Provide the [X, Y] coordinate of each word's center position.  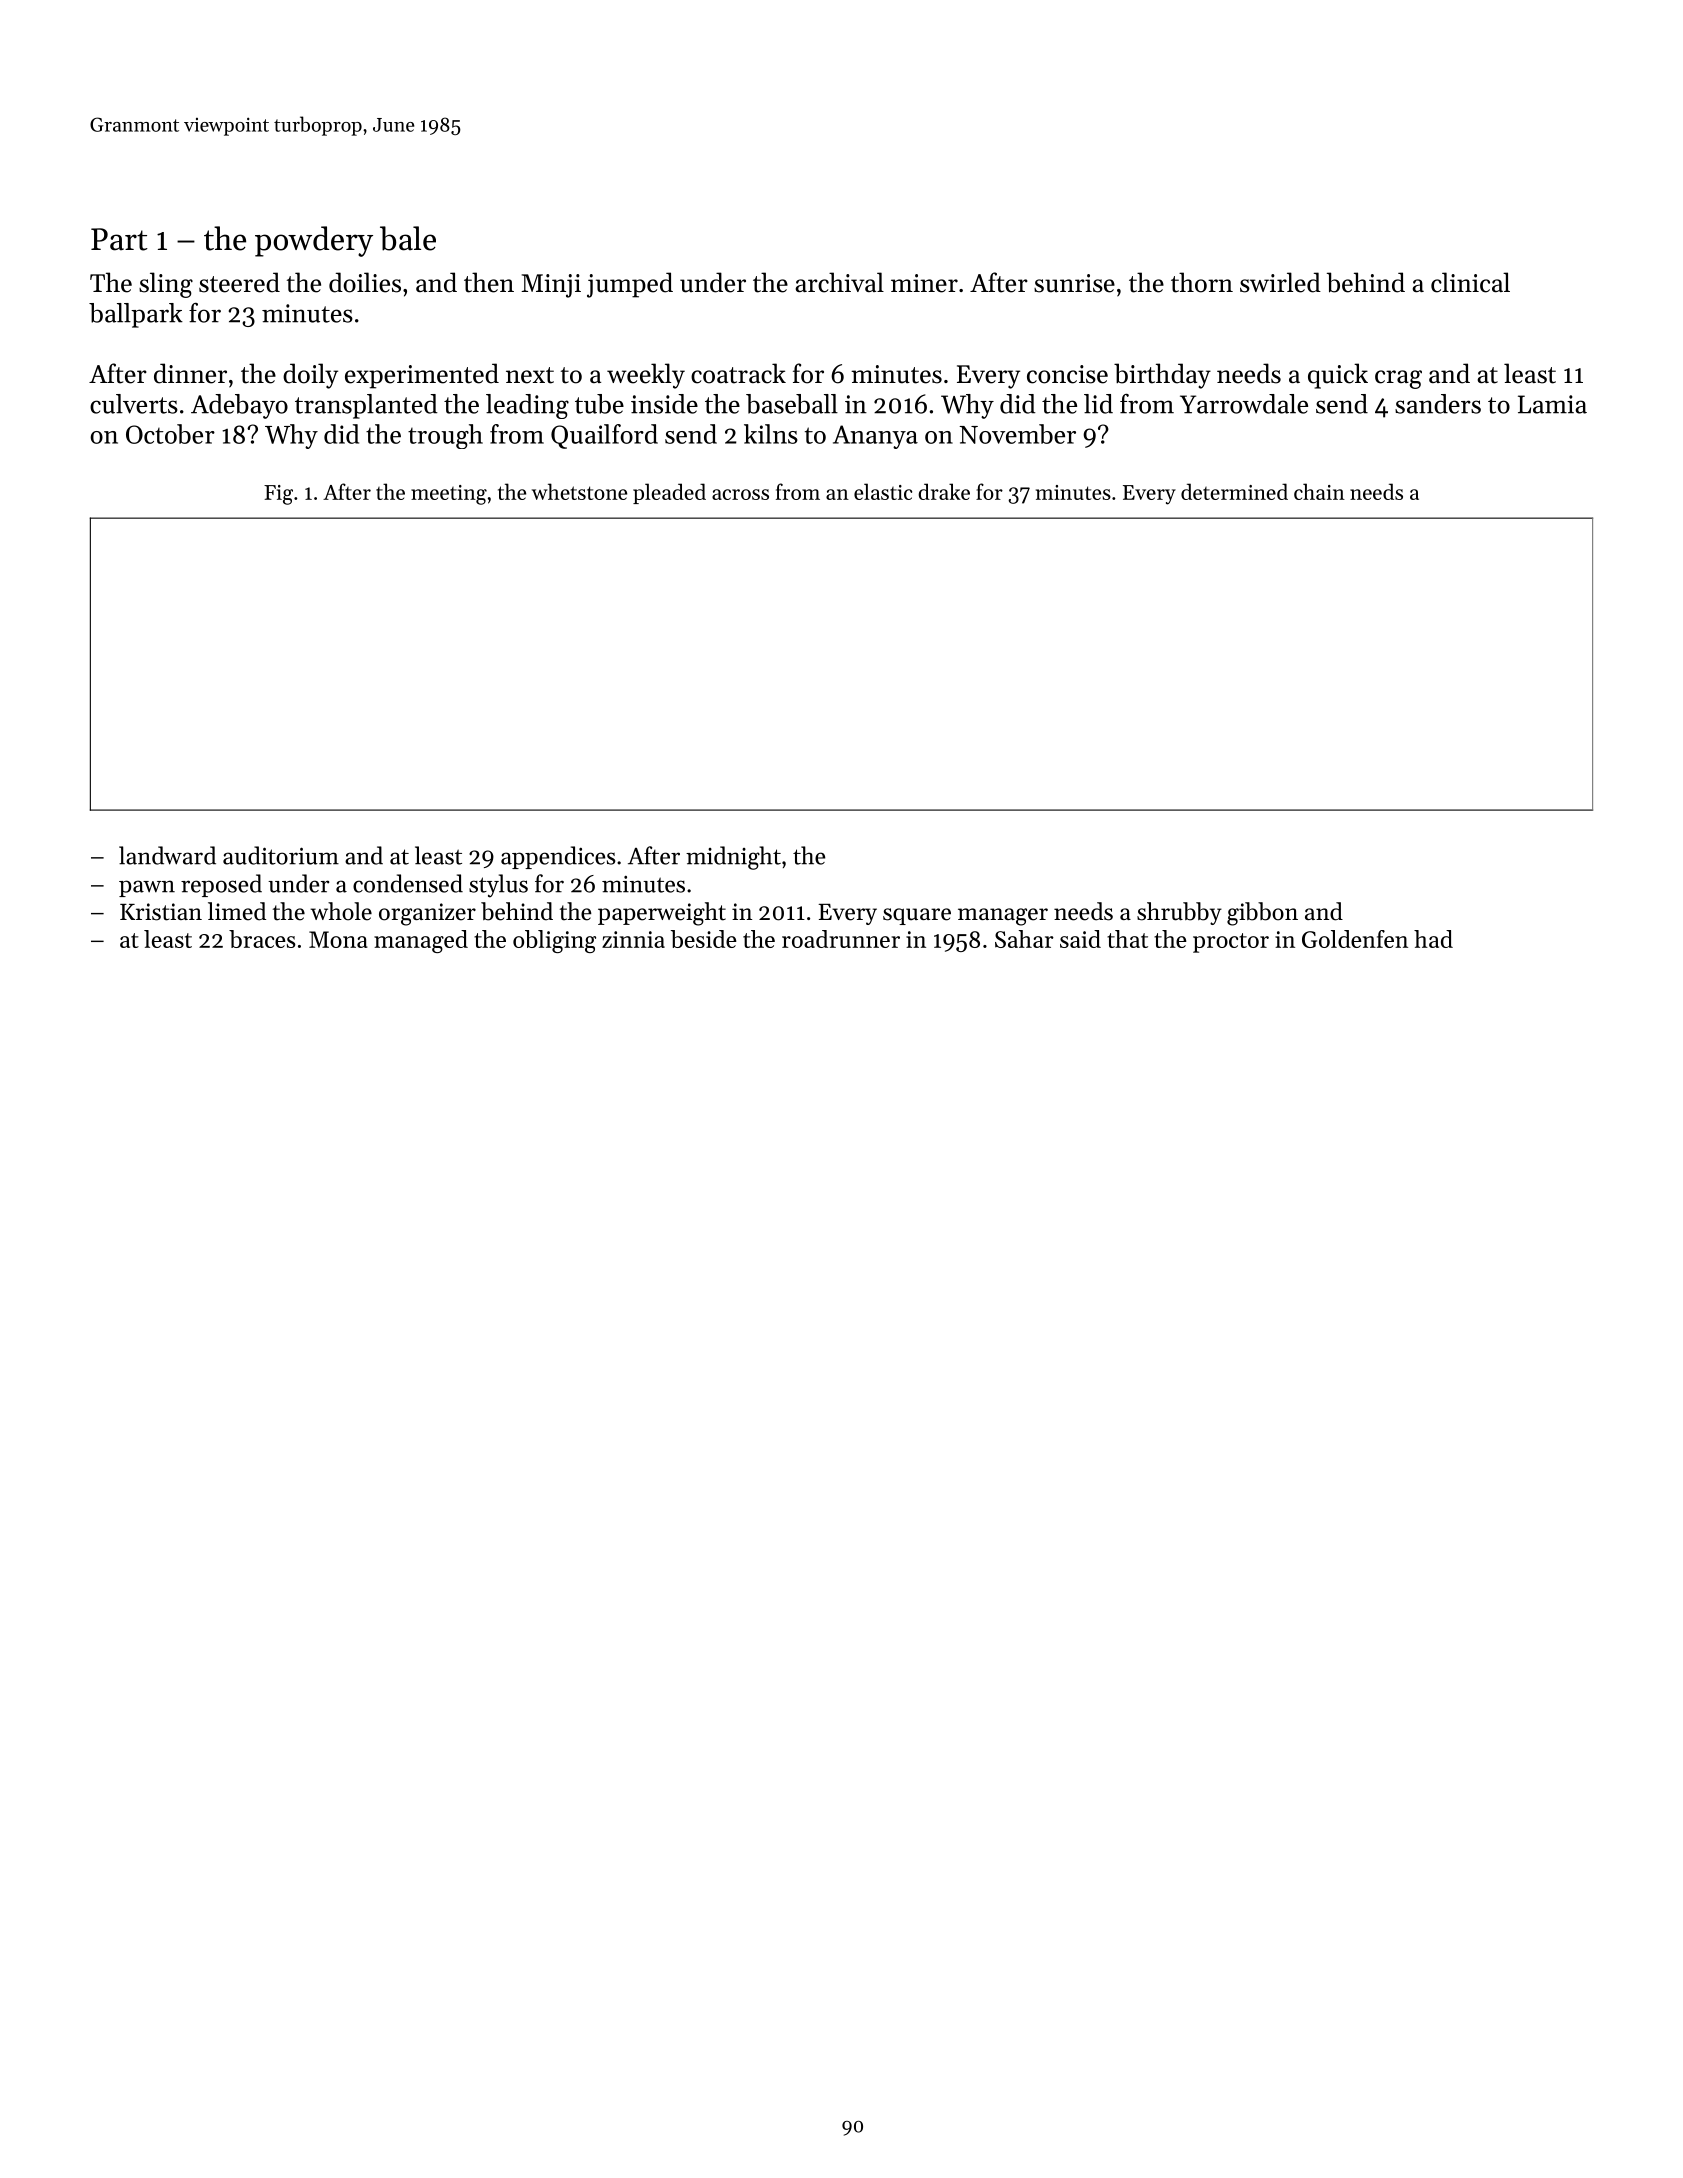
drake [944, 491]
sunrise [1074, 283]
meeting [449, 495]
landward [167, 855]
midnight [733, 858]
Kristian [161, 912]
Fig [278, 495]
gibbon [1262, 914]
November [1017, 434]
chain [1319, 491]
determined [1234, 491]
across [740, 494]
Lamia [1552, 404]
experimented [422, 376]
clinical [1470, 282]
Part [119, 239]
